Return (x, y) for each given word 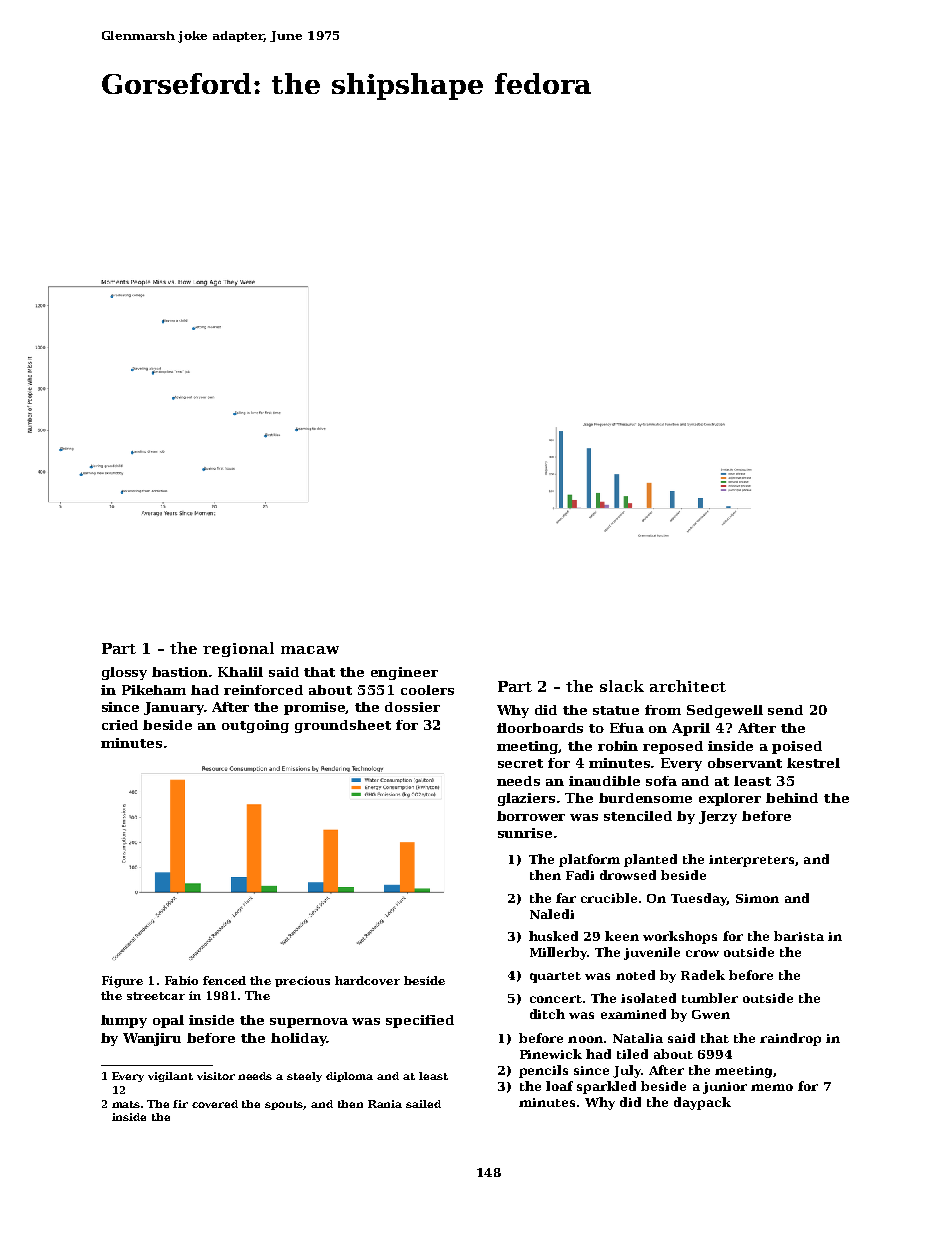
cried (120, 725)
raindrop (790, 1039)
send (785, 710)
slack (622, 686)
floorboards (540, 728)
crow (702, 953)
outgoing (255, 726)
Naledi (552, 914)
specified (420, 1021)
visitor (216, 1076)
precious (302, 981)
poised (797, 747)
